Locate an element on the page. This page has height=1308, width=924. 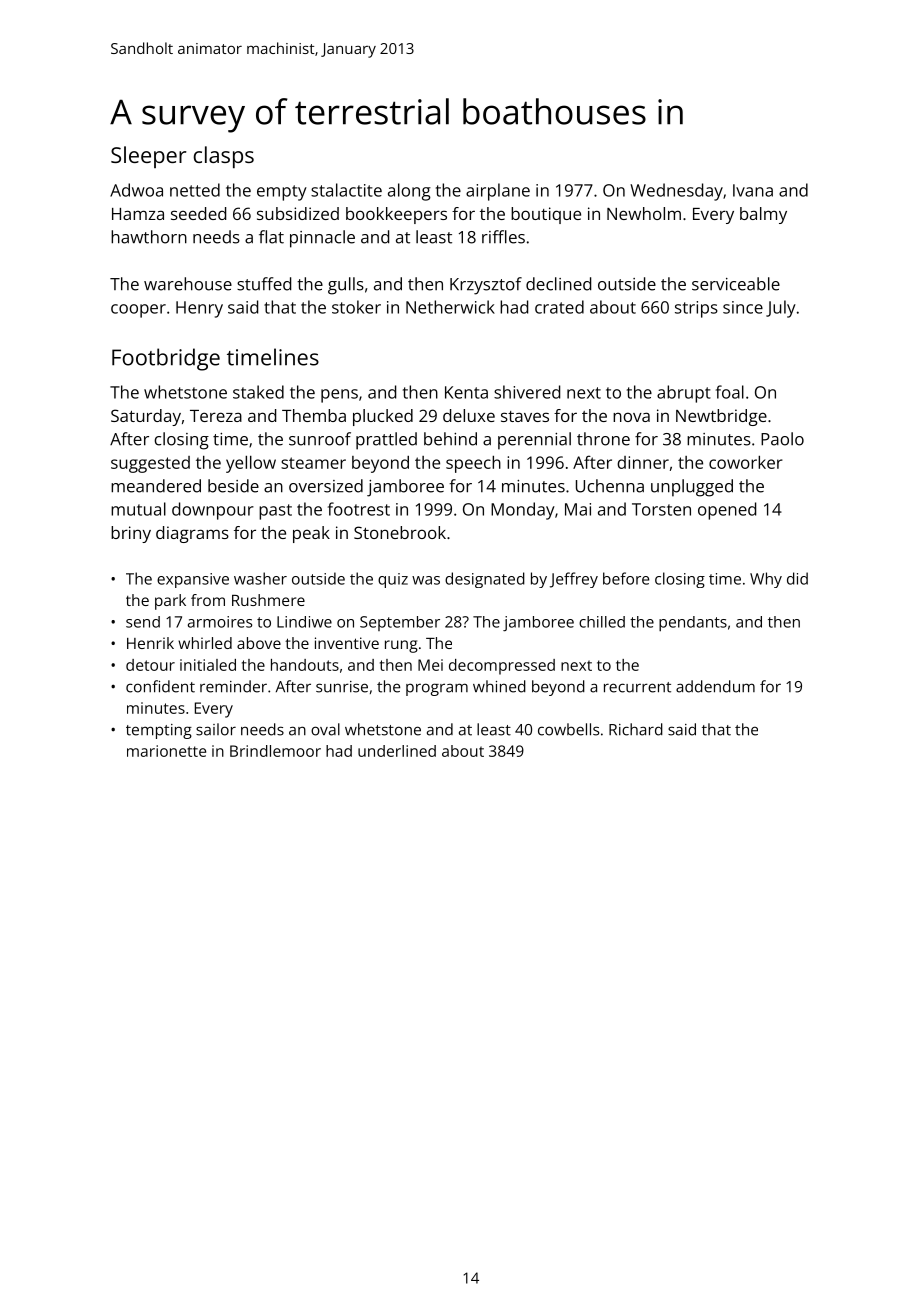
Richard is located at coordinates (636, 729).
